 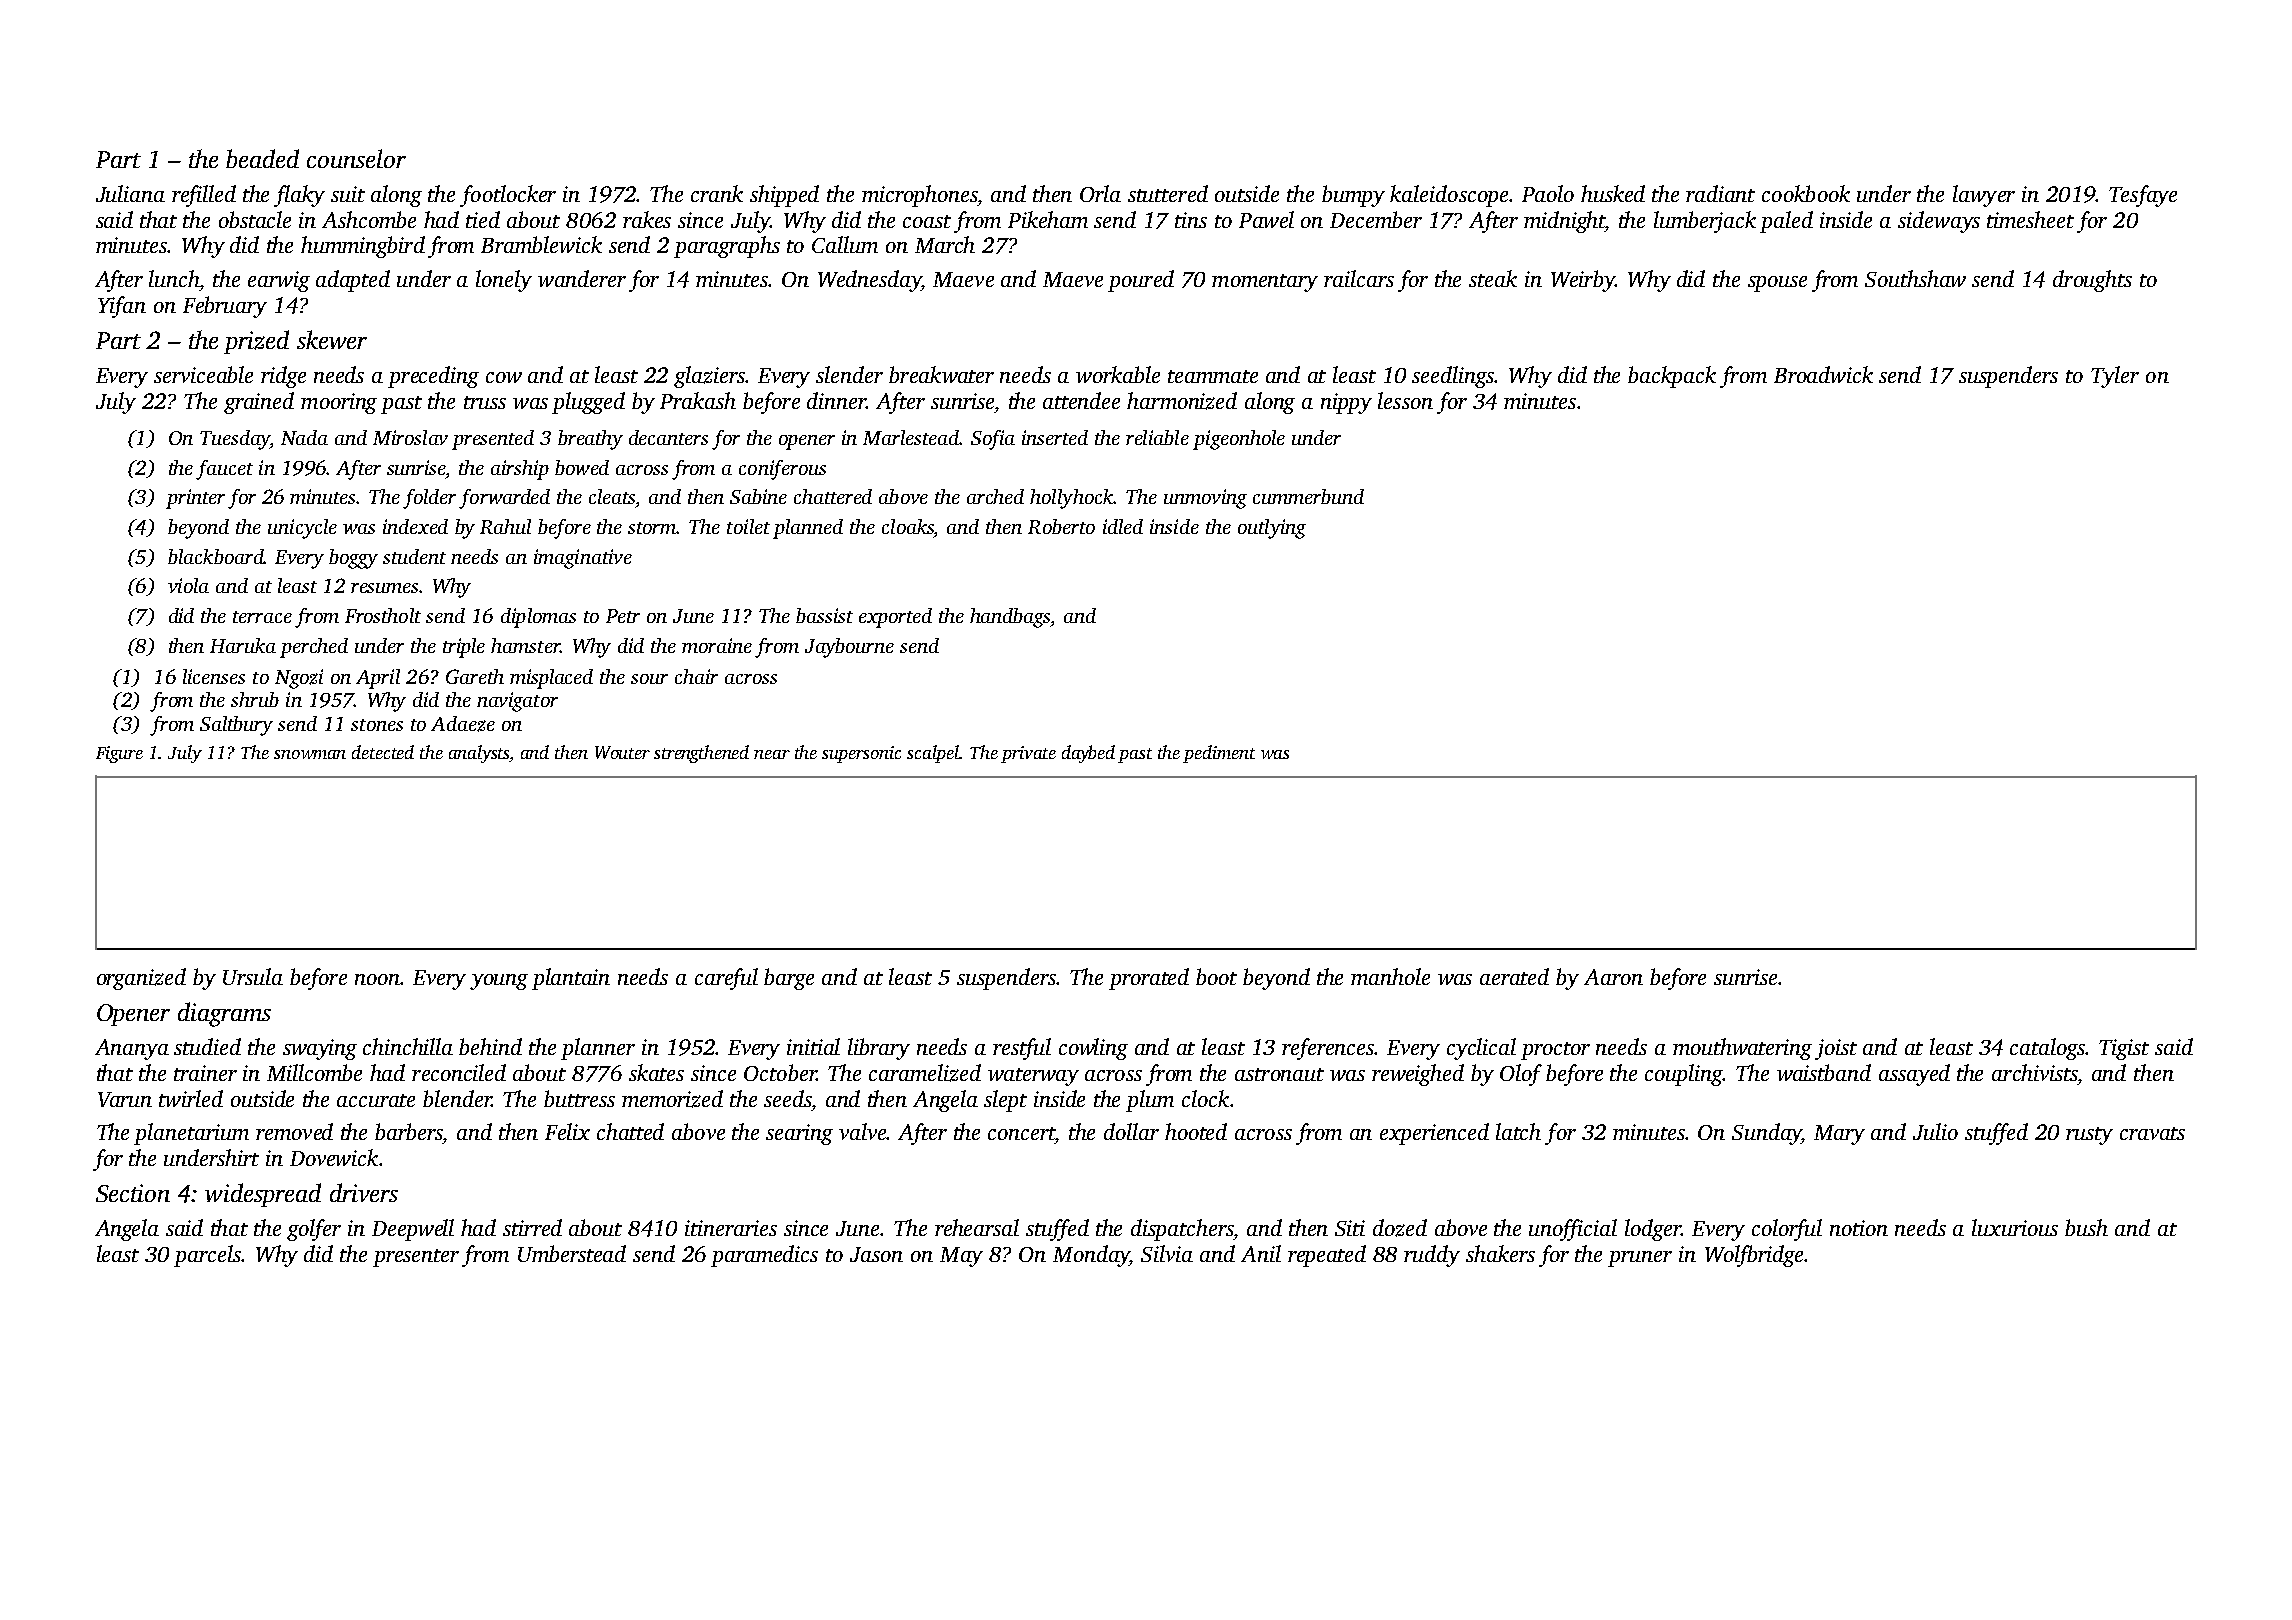 I want to click on diplomas, so click(x=538, y=618).
